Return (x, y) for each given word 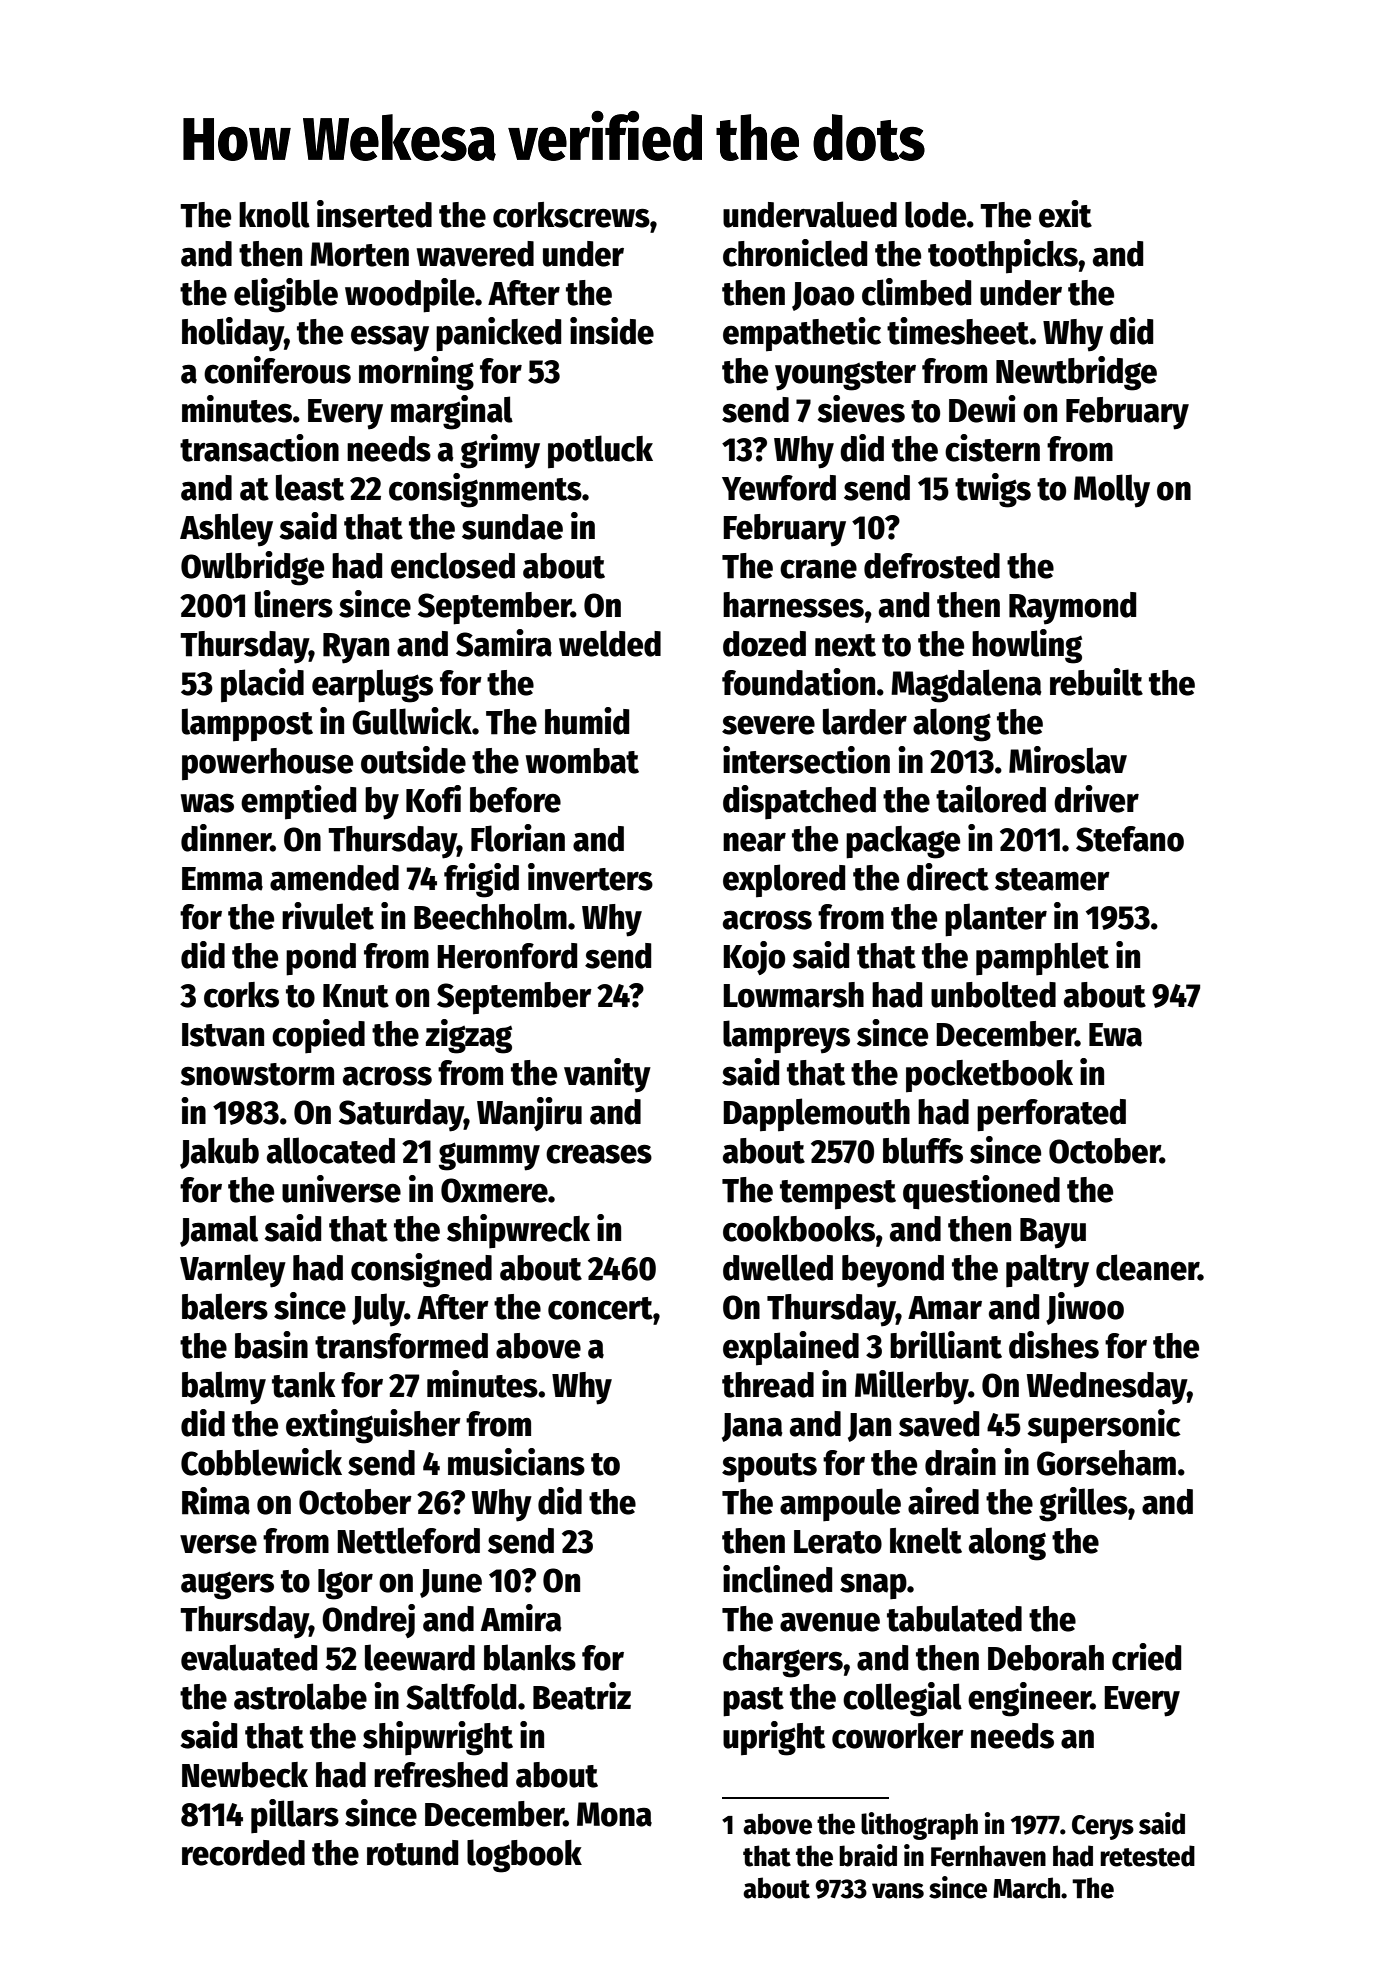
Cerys (1103, 1827)
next (845, 645)
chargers (783, 1661)
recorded (243, 1853)
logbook (524, 1856)
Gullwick (412, 721)
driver (1096, 799)
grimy (500, 451)
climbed (916, 292)
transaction (259, 448)
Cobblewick (261, 1462)
